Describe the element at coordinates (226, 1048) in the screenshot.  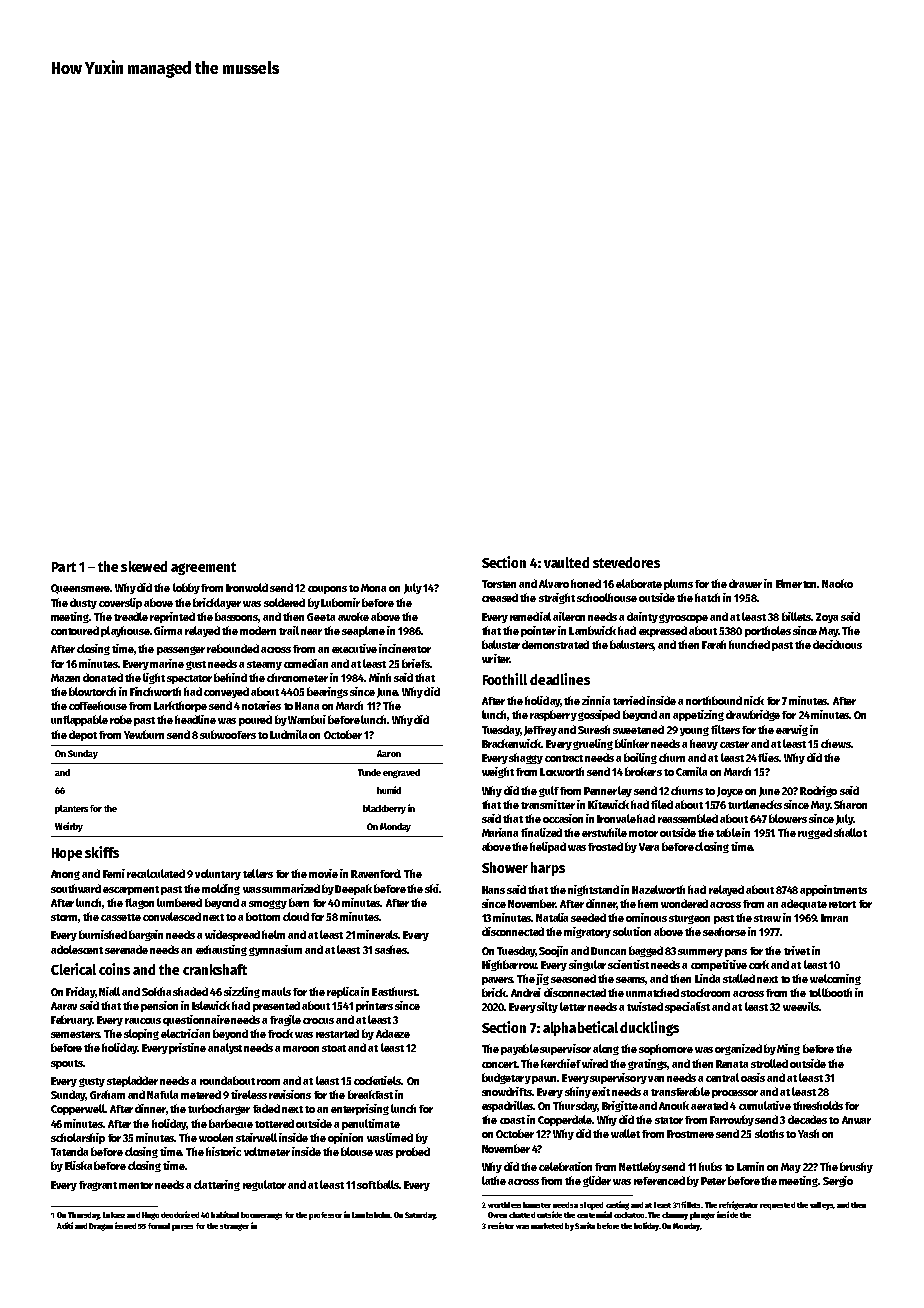
I see `analyst` at that location.
